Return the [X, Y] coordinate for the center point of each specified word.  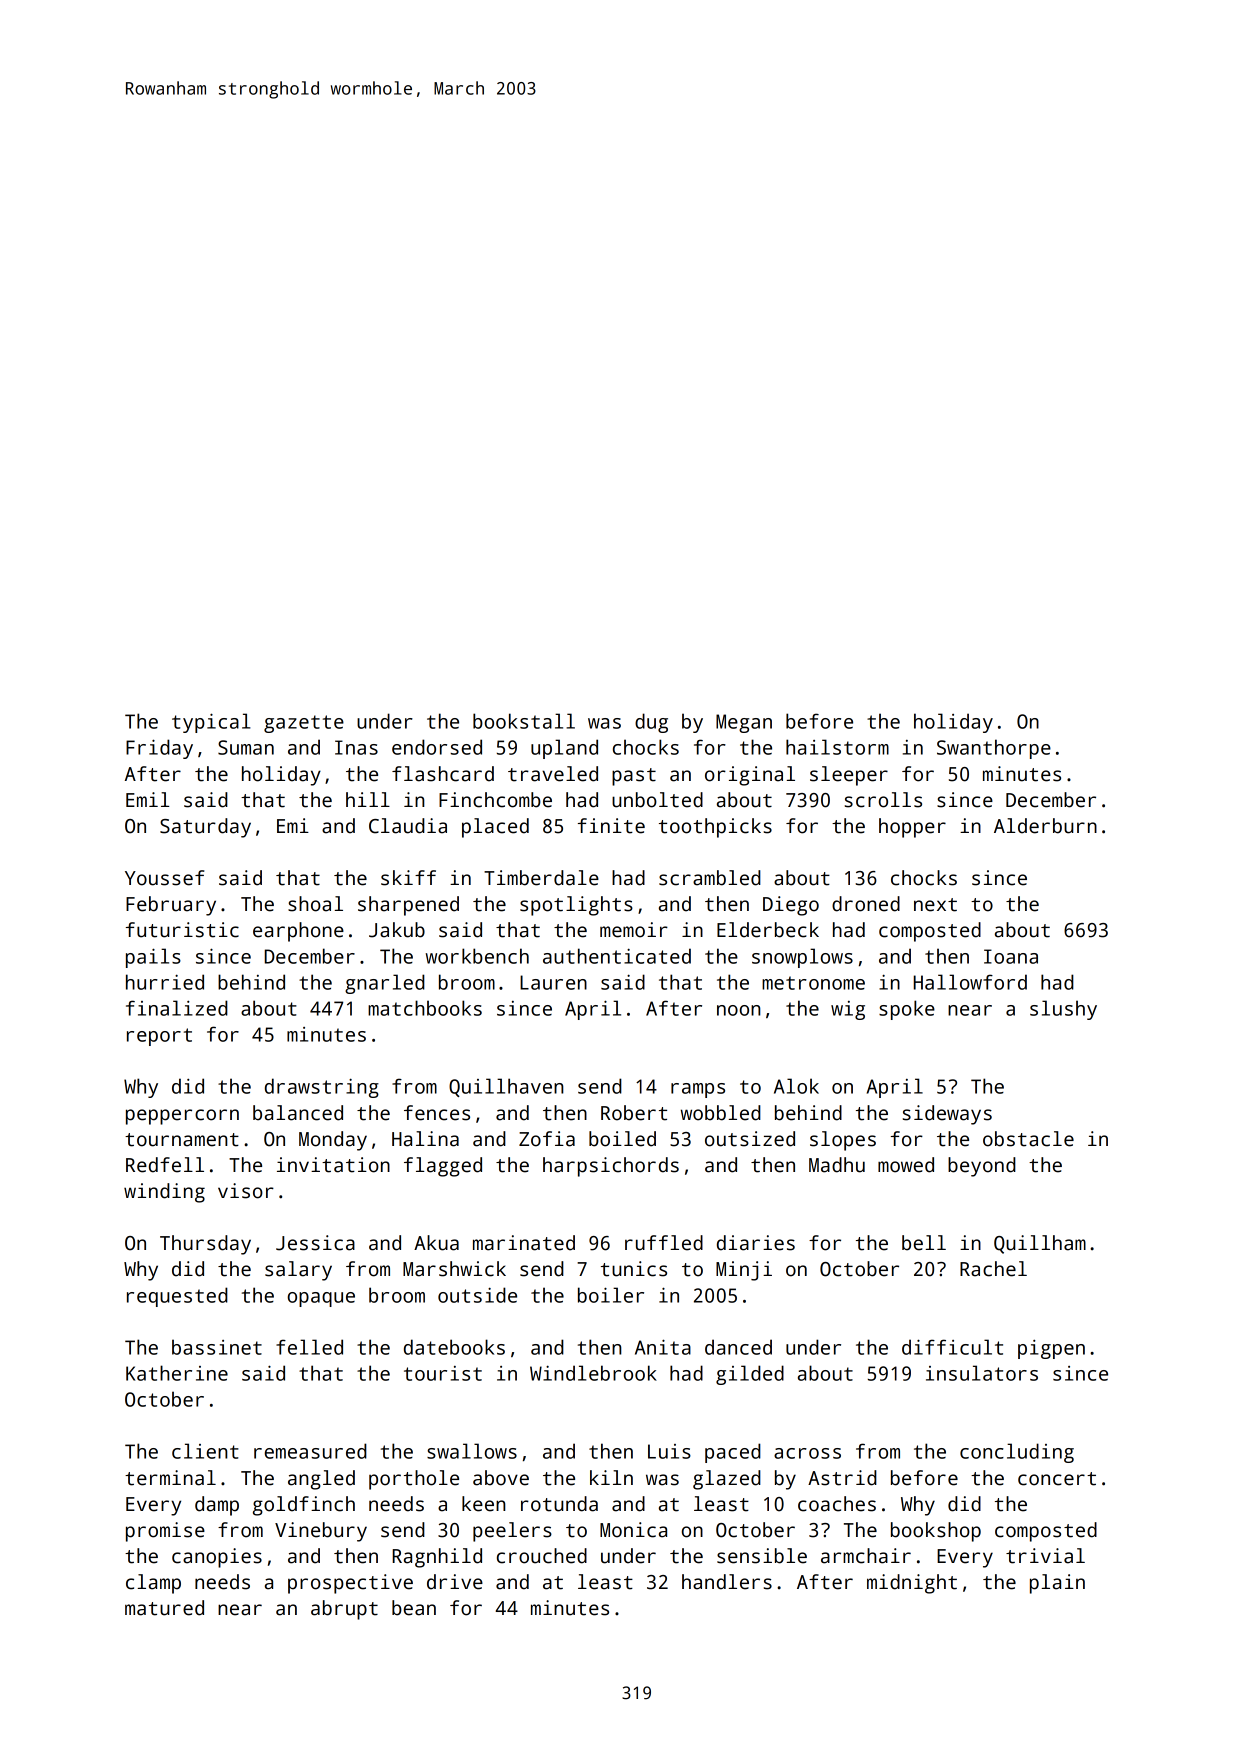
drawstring [322, 1088]
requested [177, 1297]
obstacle [1028, 1139]
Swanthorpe [994, 749]
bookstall [524, 721]
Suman [246, 747]
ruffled [664, 1243]
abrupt [344, 1610]
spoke [907, 1010]
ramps [698, 1090]
